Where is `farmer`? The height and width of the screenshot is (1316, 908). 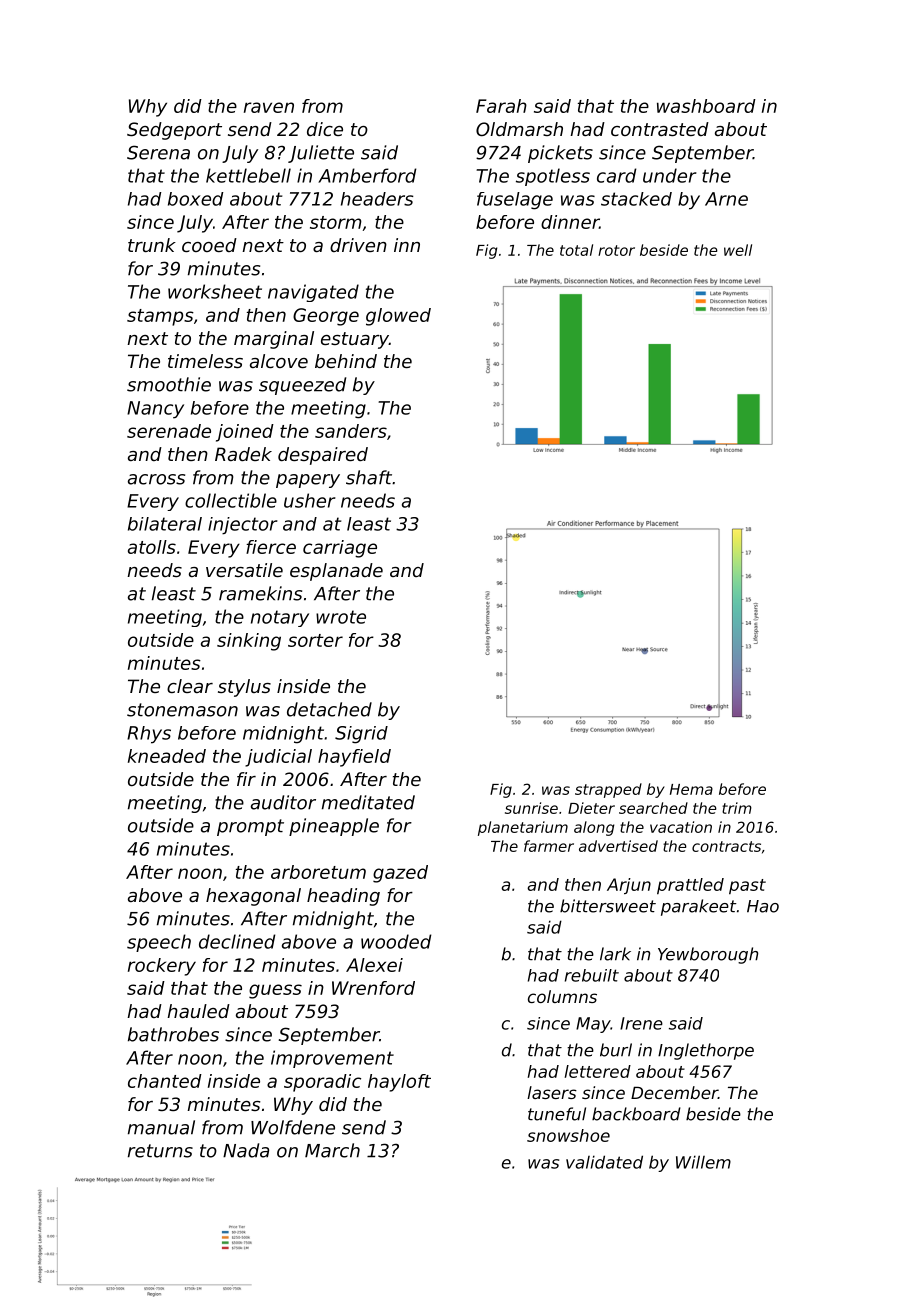
farmer is located at coordinates (549, 846).
